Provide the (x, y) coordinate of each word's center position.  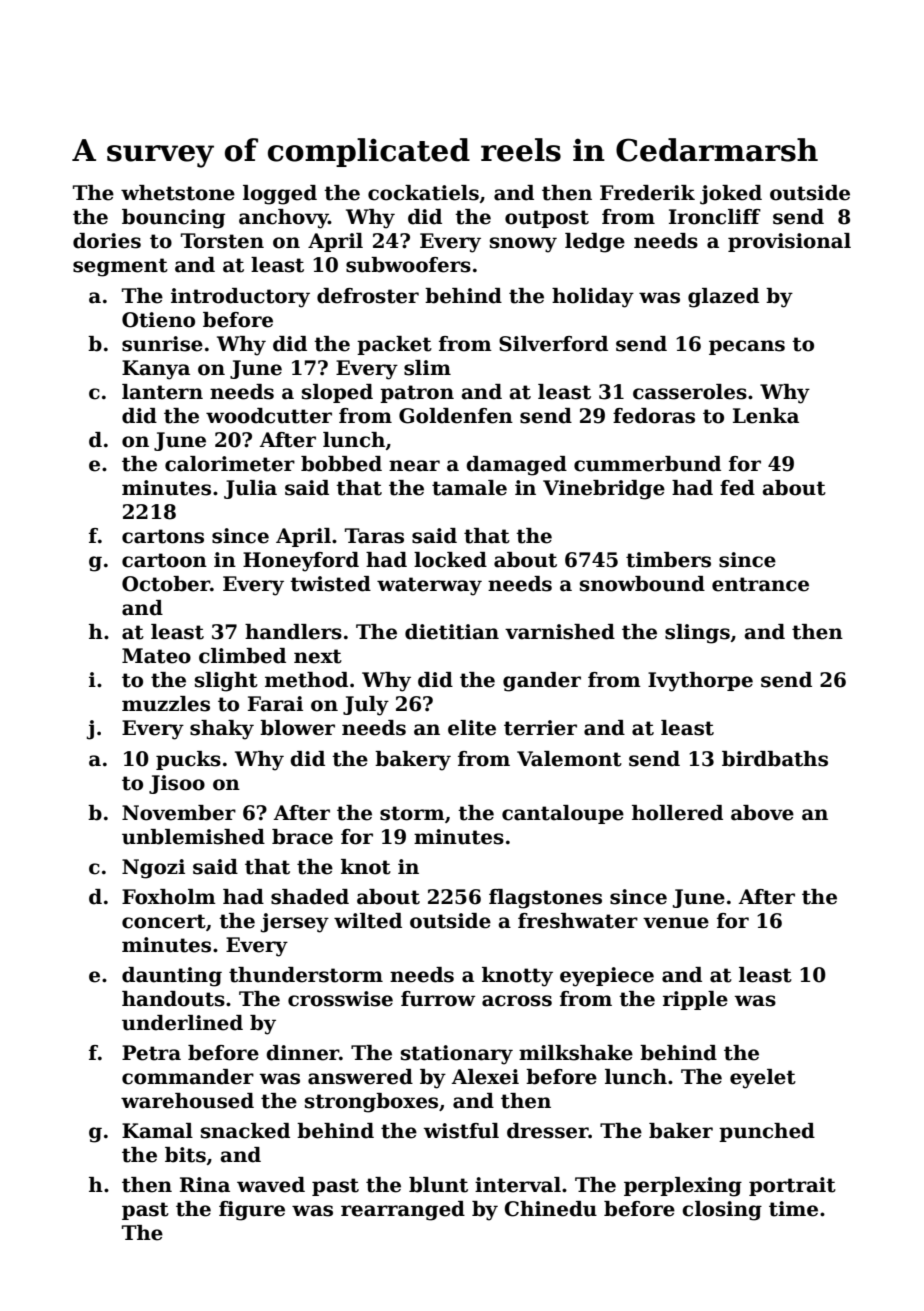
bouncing (173, 219)
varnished (560, 632)
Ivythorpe (700, 682)
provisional (789, 242)
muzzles (166, 704)
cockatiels (423, 193)
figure (252, 1211)
